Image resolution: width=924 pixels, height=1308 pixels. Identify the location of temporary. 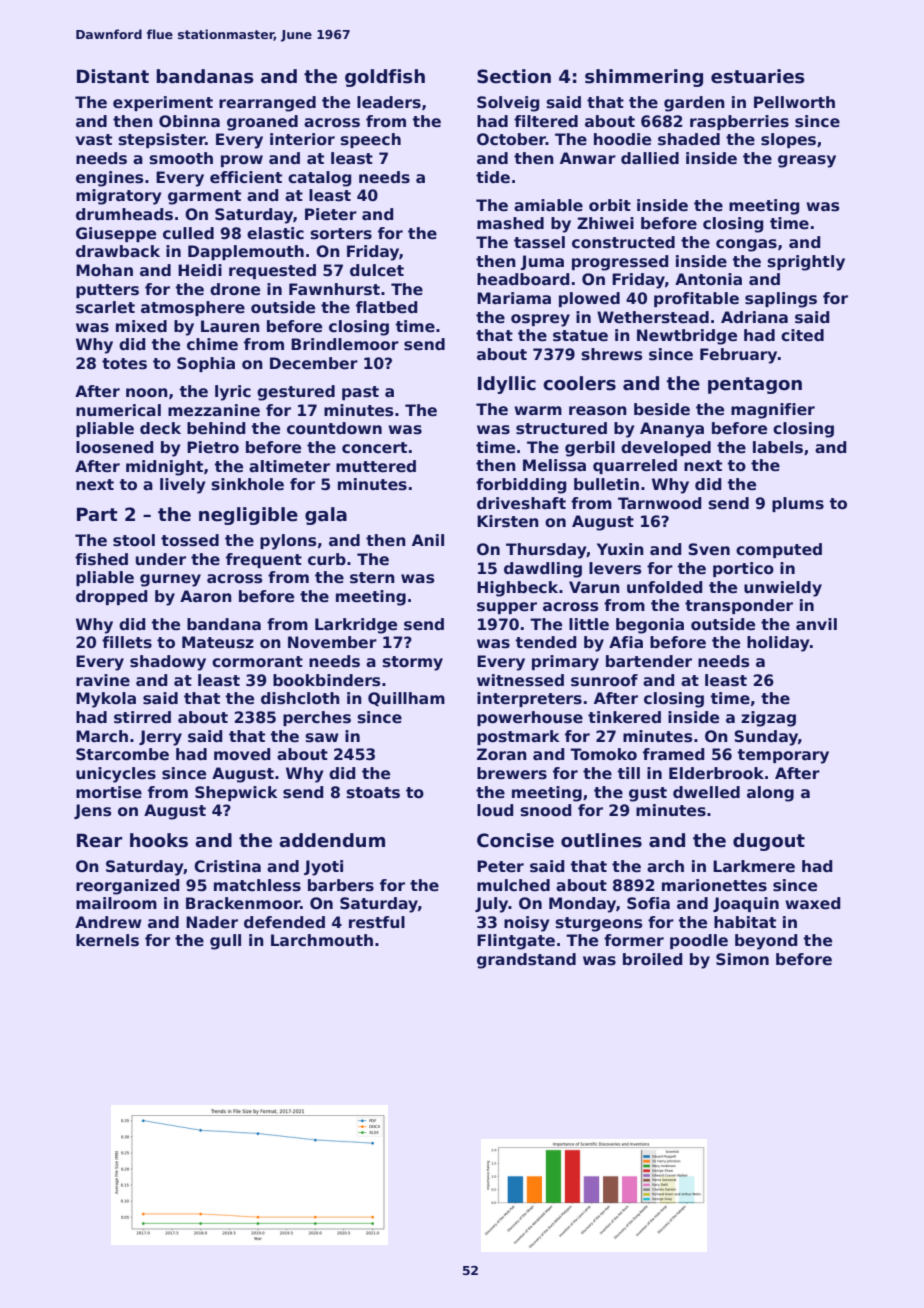
(783, 756).
